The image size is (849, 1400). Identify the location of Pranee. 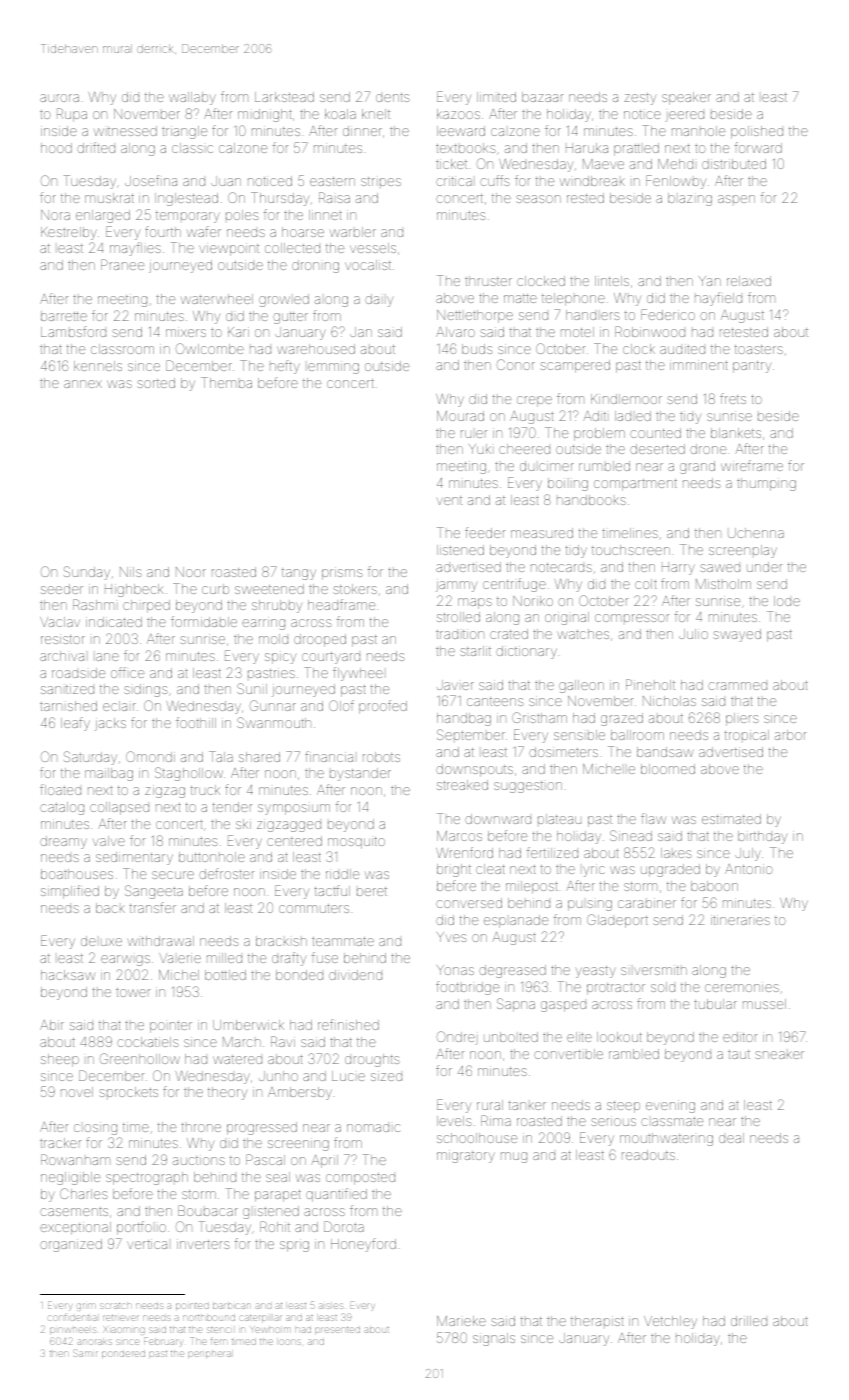
(123, 264).
